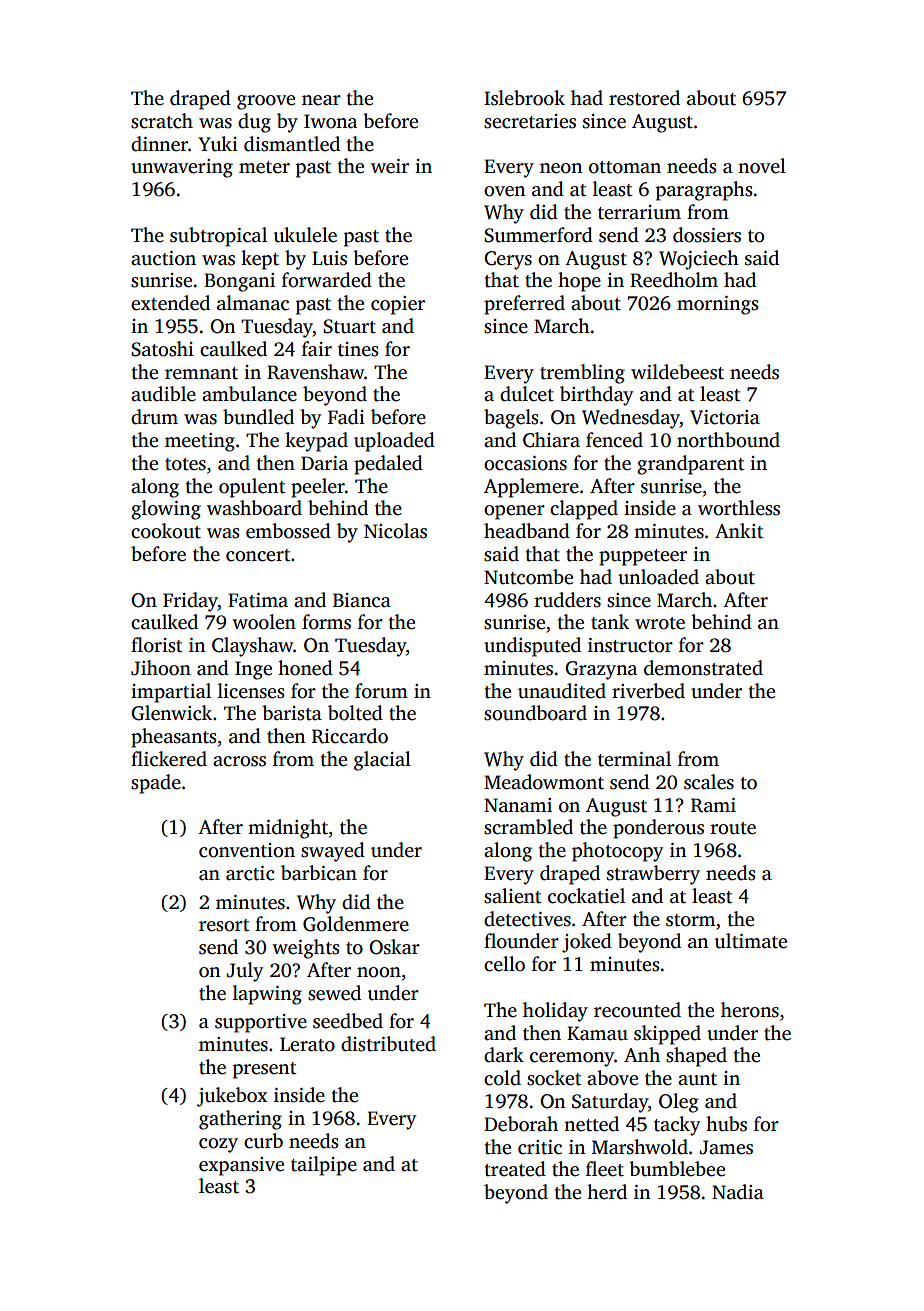 This image has width=924, height=1311. Describe the element at coordinates (532, 647) in the image. I see `undisputed` at that location.
